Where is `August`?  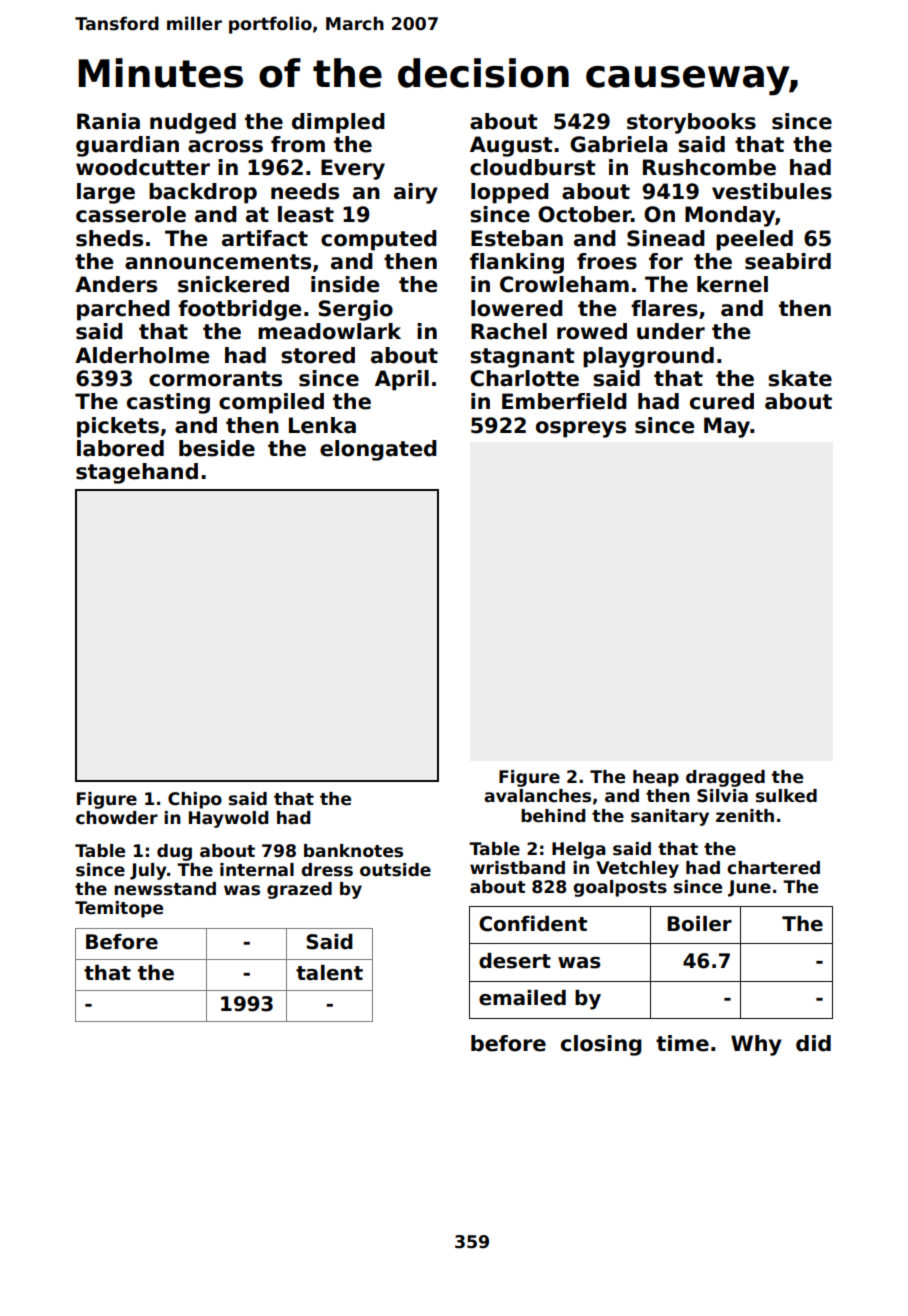 August is located at coordinates (511, 146).
